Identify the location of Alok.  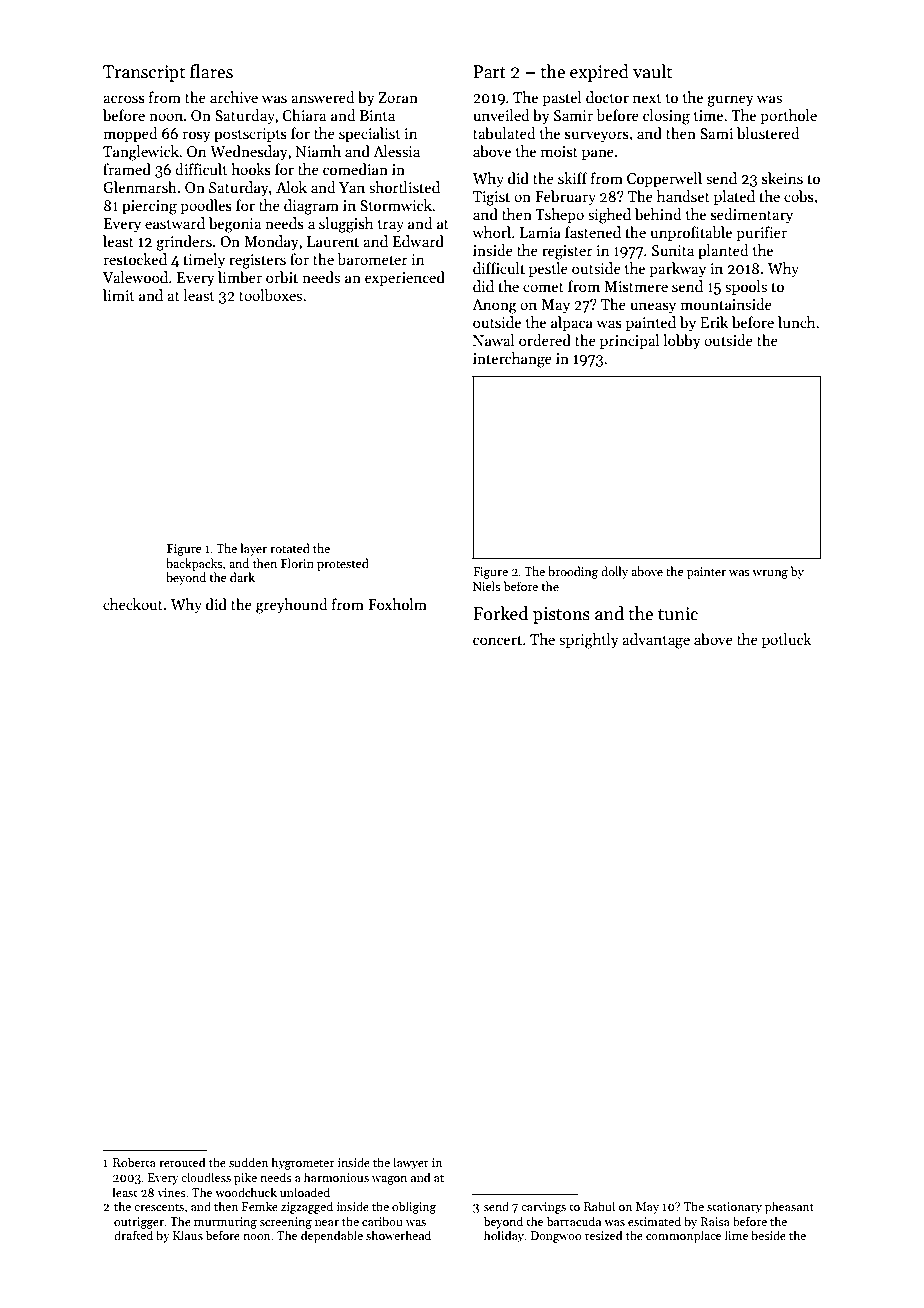
(291, 187).
